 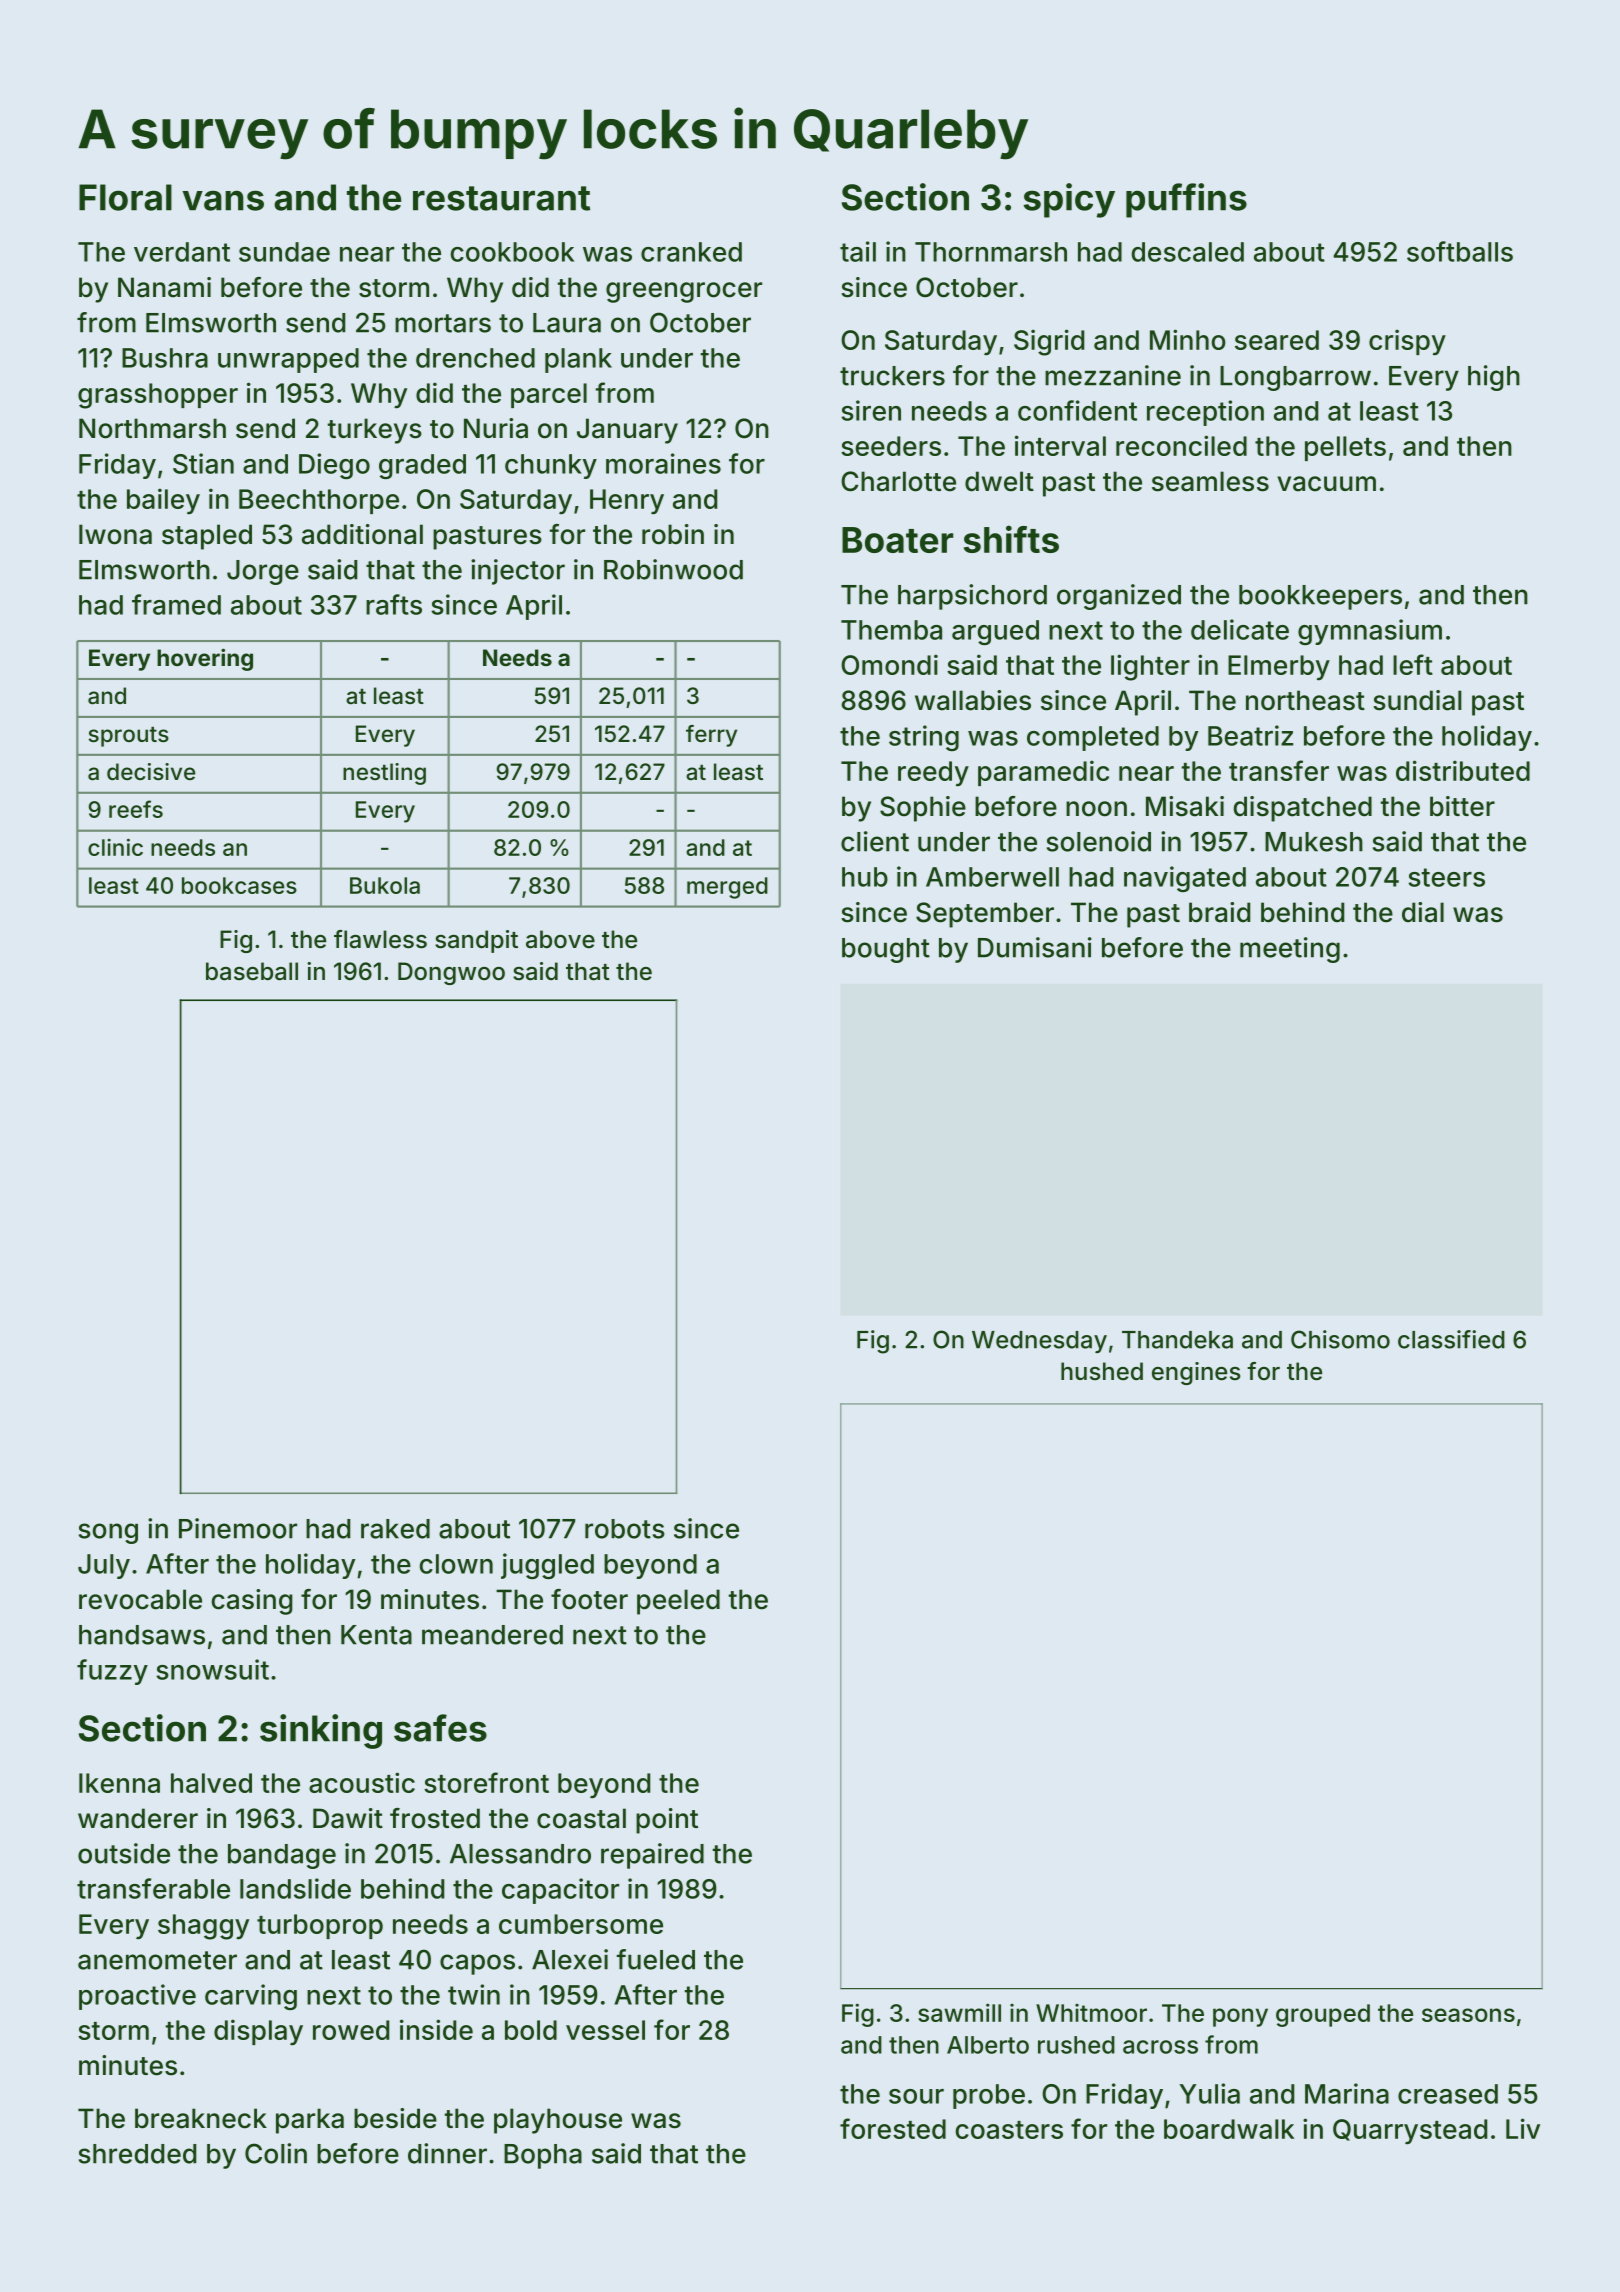 What do you see at coordinates (1446, 877) in the screenshot?
I see `steers` at bounding box center [1446, 877].
